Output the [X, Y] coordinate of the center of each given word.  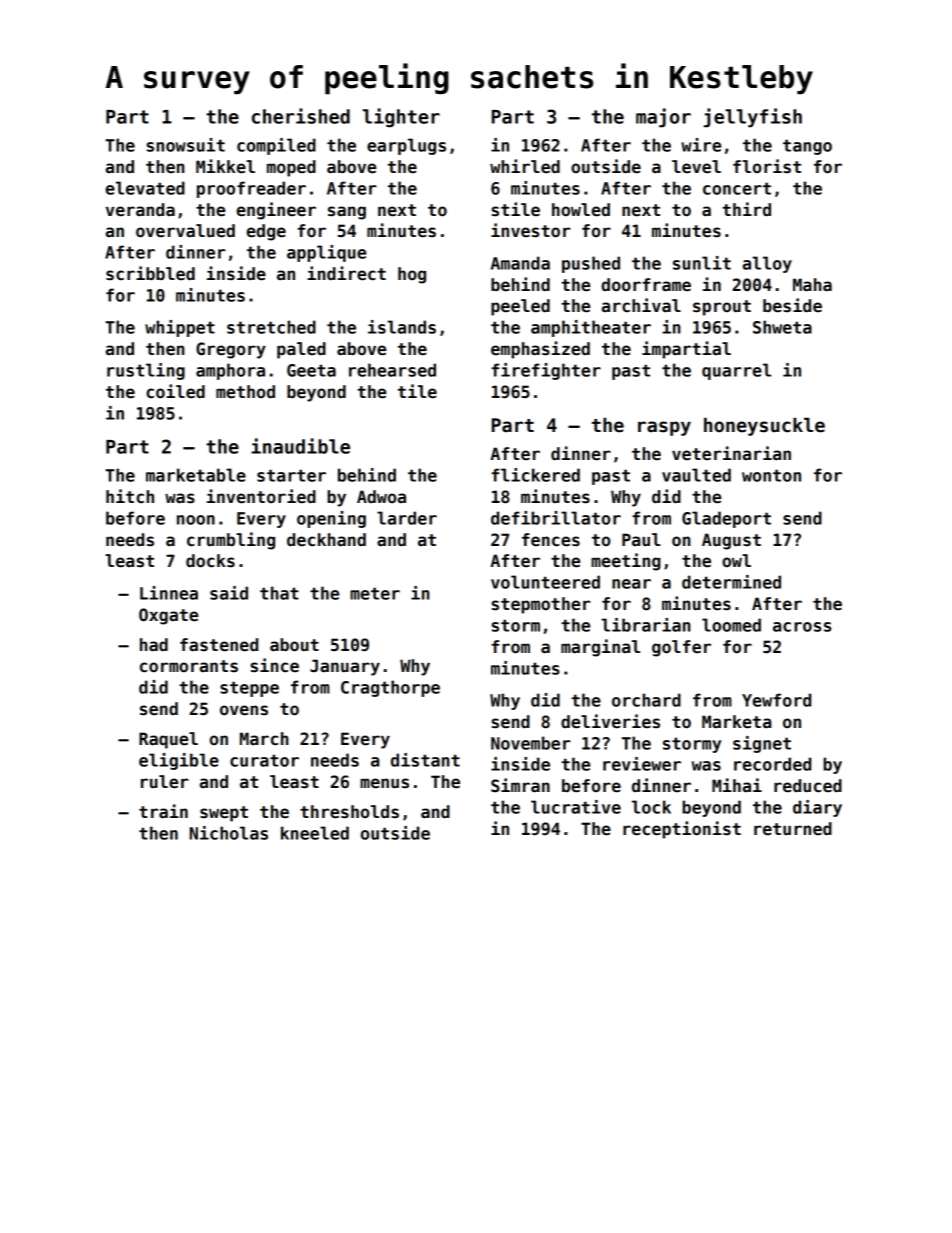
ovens [244, 710]
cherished [301, 116]
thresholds [349, 812]
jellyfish [753, 118]
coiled [175, 391]
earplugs [406, 146]
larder [407, 518]
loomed [731, 625]
